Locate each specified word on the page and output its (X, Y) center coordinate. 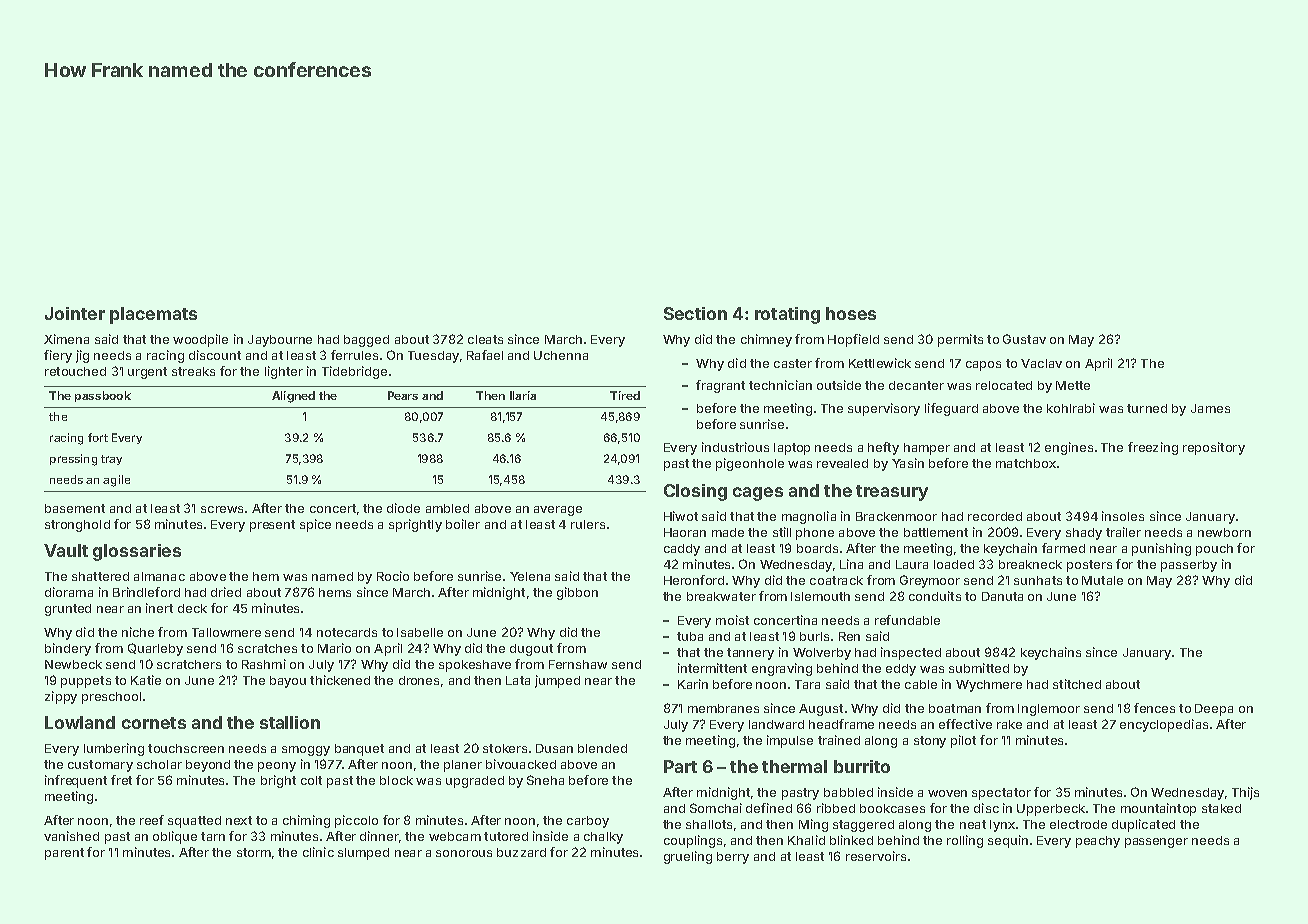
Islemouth (820, 596)
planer (463, 766)
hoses (851, 313)
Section (695, 313)
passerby (1189, 566)
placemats (153, 315)
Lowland (80, 722)
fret (121, 780)
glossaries (137, 552)
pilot (963, 741)
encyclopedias (1164, 725)
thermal (794, 766)
